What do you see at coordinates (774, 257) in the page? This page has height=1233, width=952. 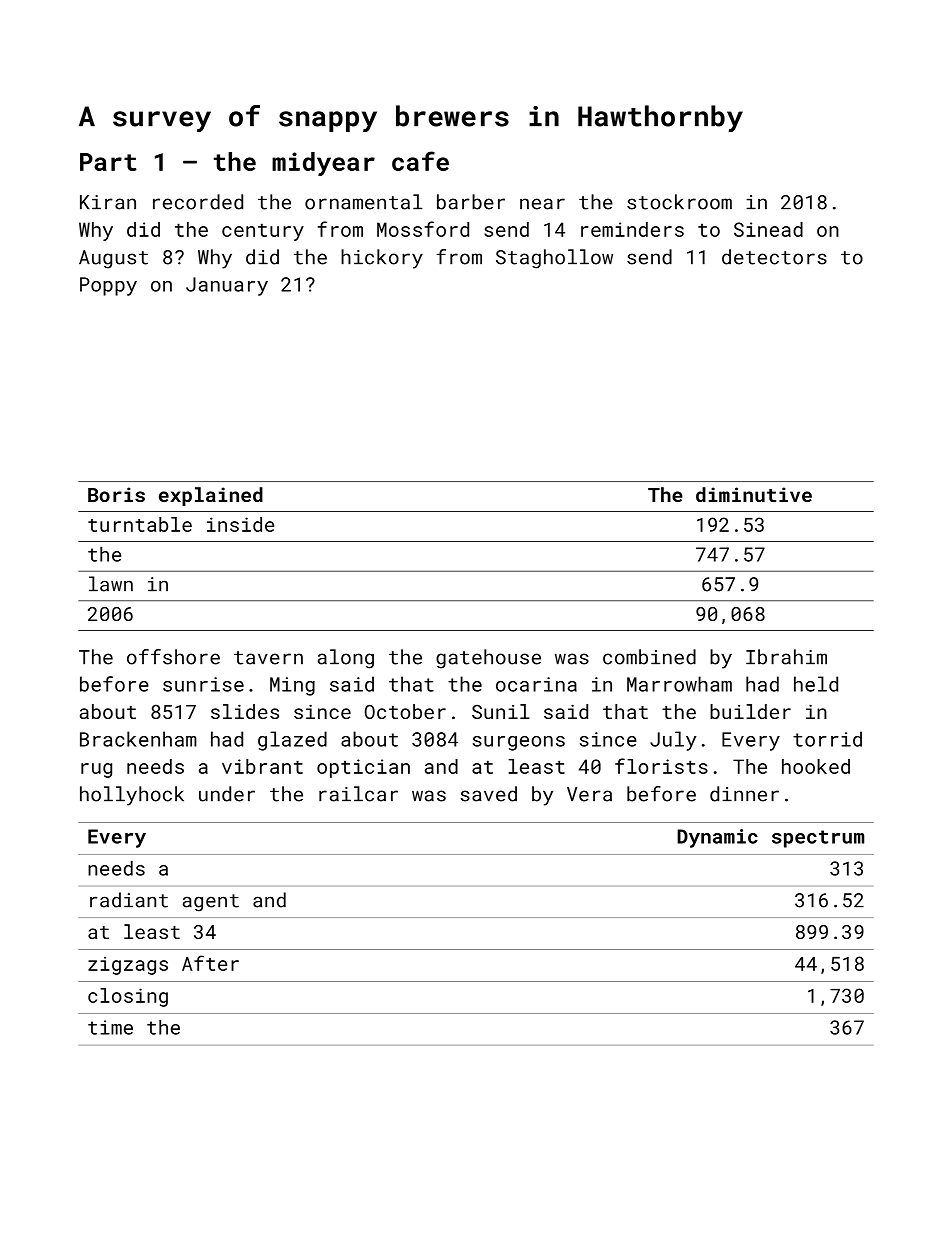 I see `detectors` at bounding box center [774, 257].
